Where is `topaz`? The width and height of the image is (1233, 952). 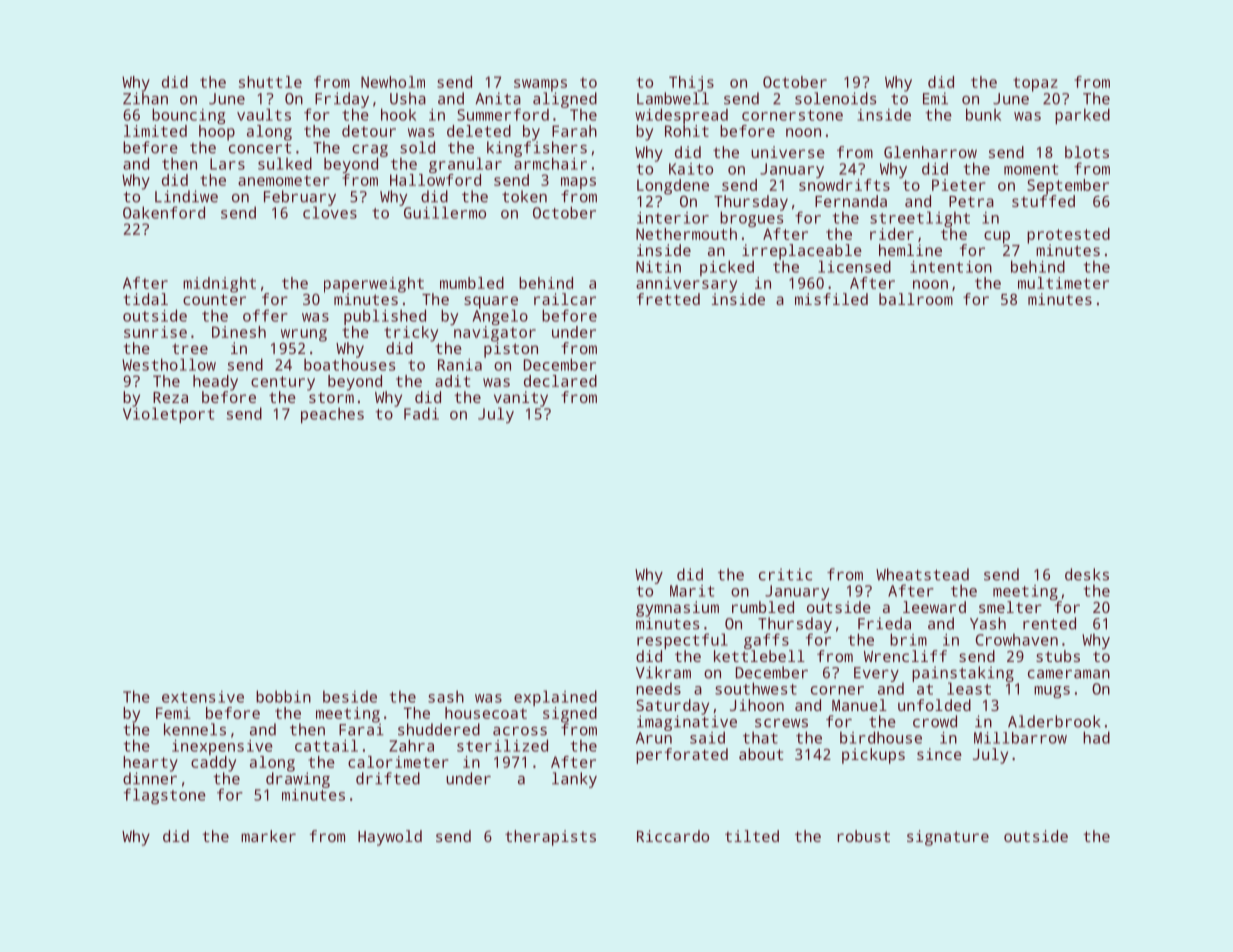
topaz is located at coordinates (1035, 84).
